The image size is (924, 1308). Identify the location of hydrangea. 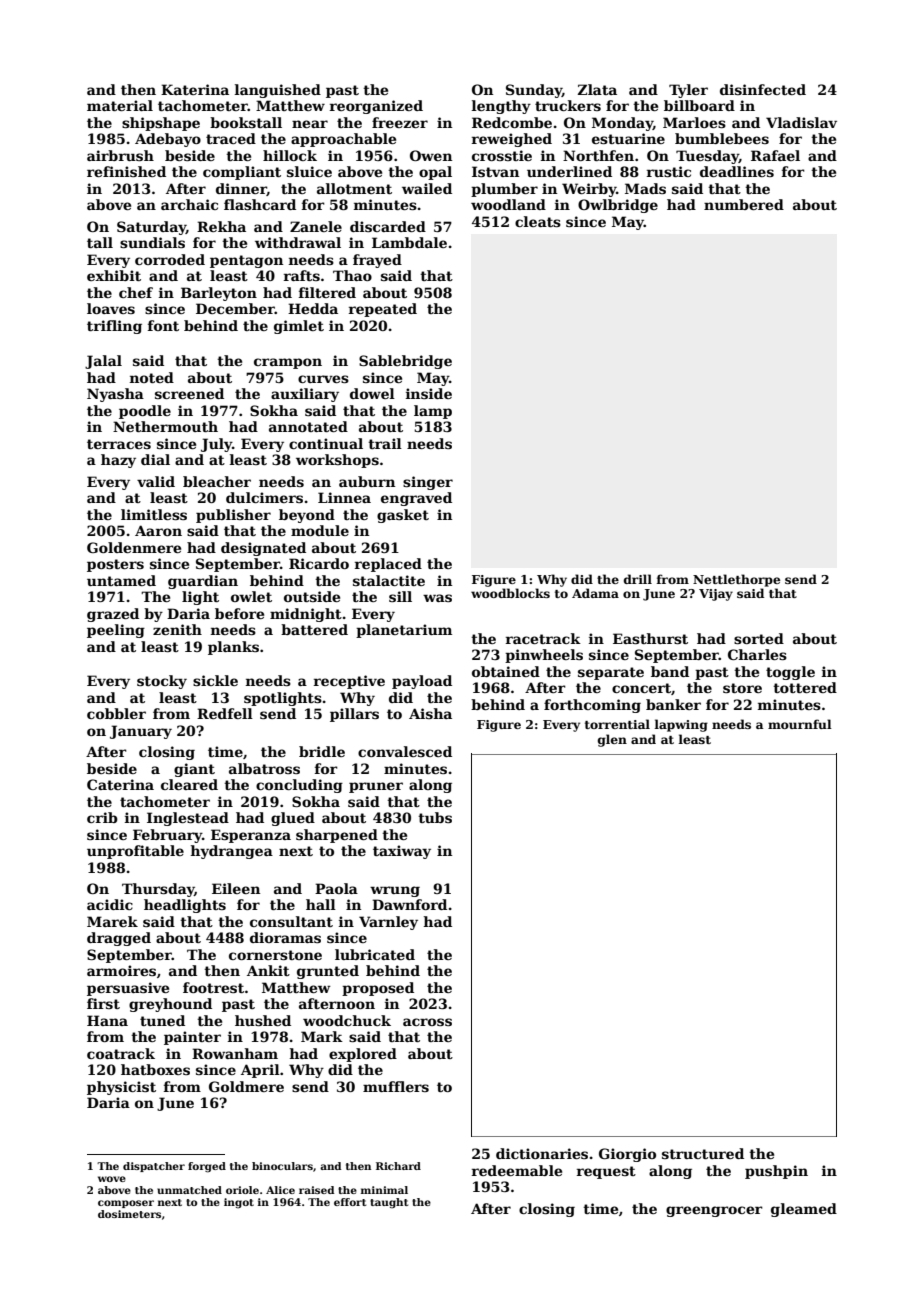
(232, 852).
